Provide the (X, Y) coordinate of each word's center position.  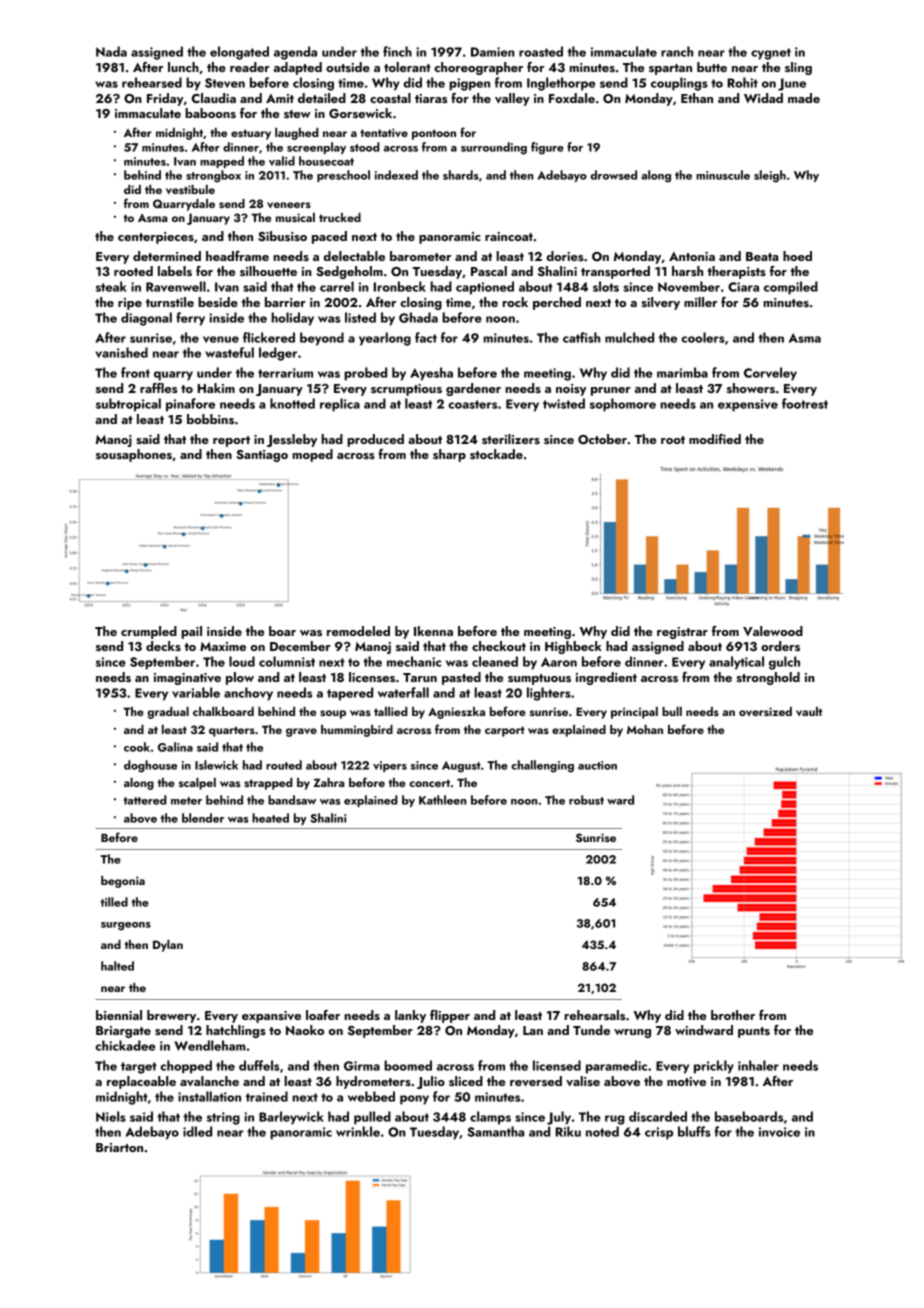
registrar (682, 633)
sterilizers (511, 439)
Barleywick (291, 1118)
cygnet (771, 54)
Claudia (214, 98)
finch (397, 51)
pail (191, 632)
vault (809, 711)
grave (301, 732)
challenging (542, 766)
